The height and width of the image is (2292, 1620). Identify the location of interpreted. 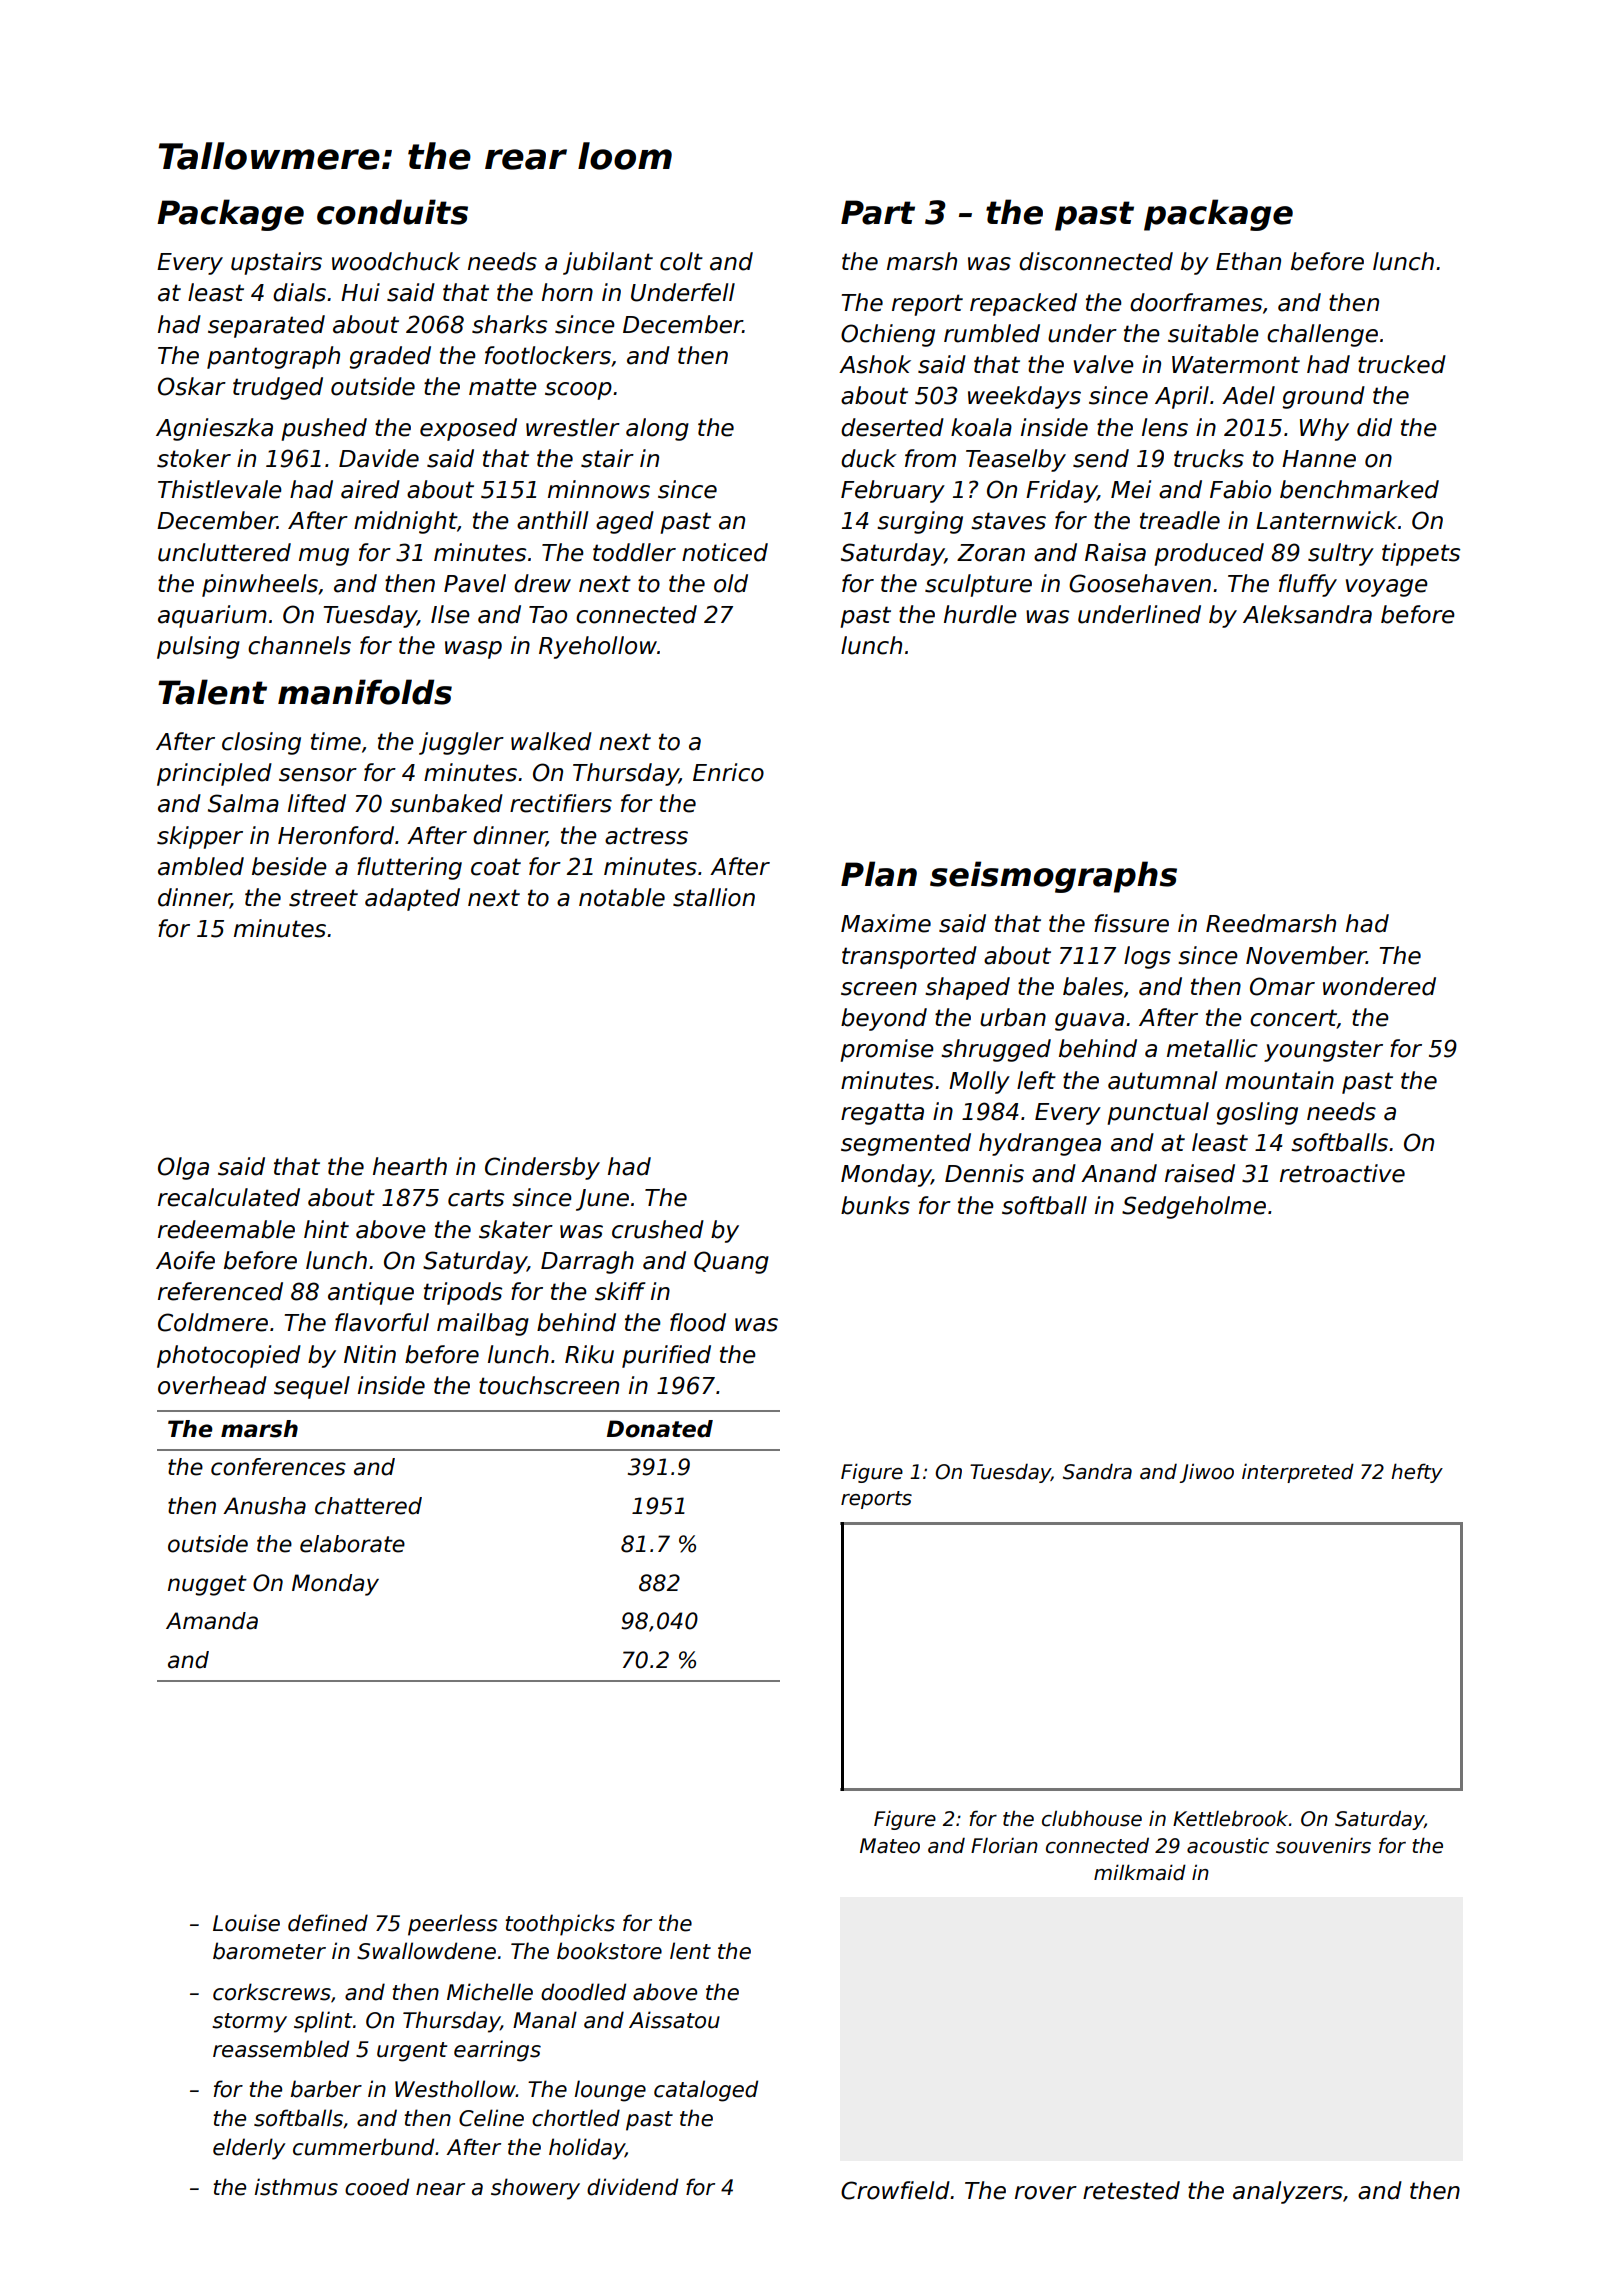
(1298, 1473).
